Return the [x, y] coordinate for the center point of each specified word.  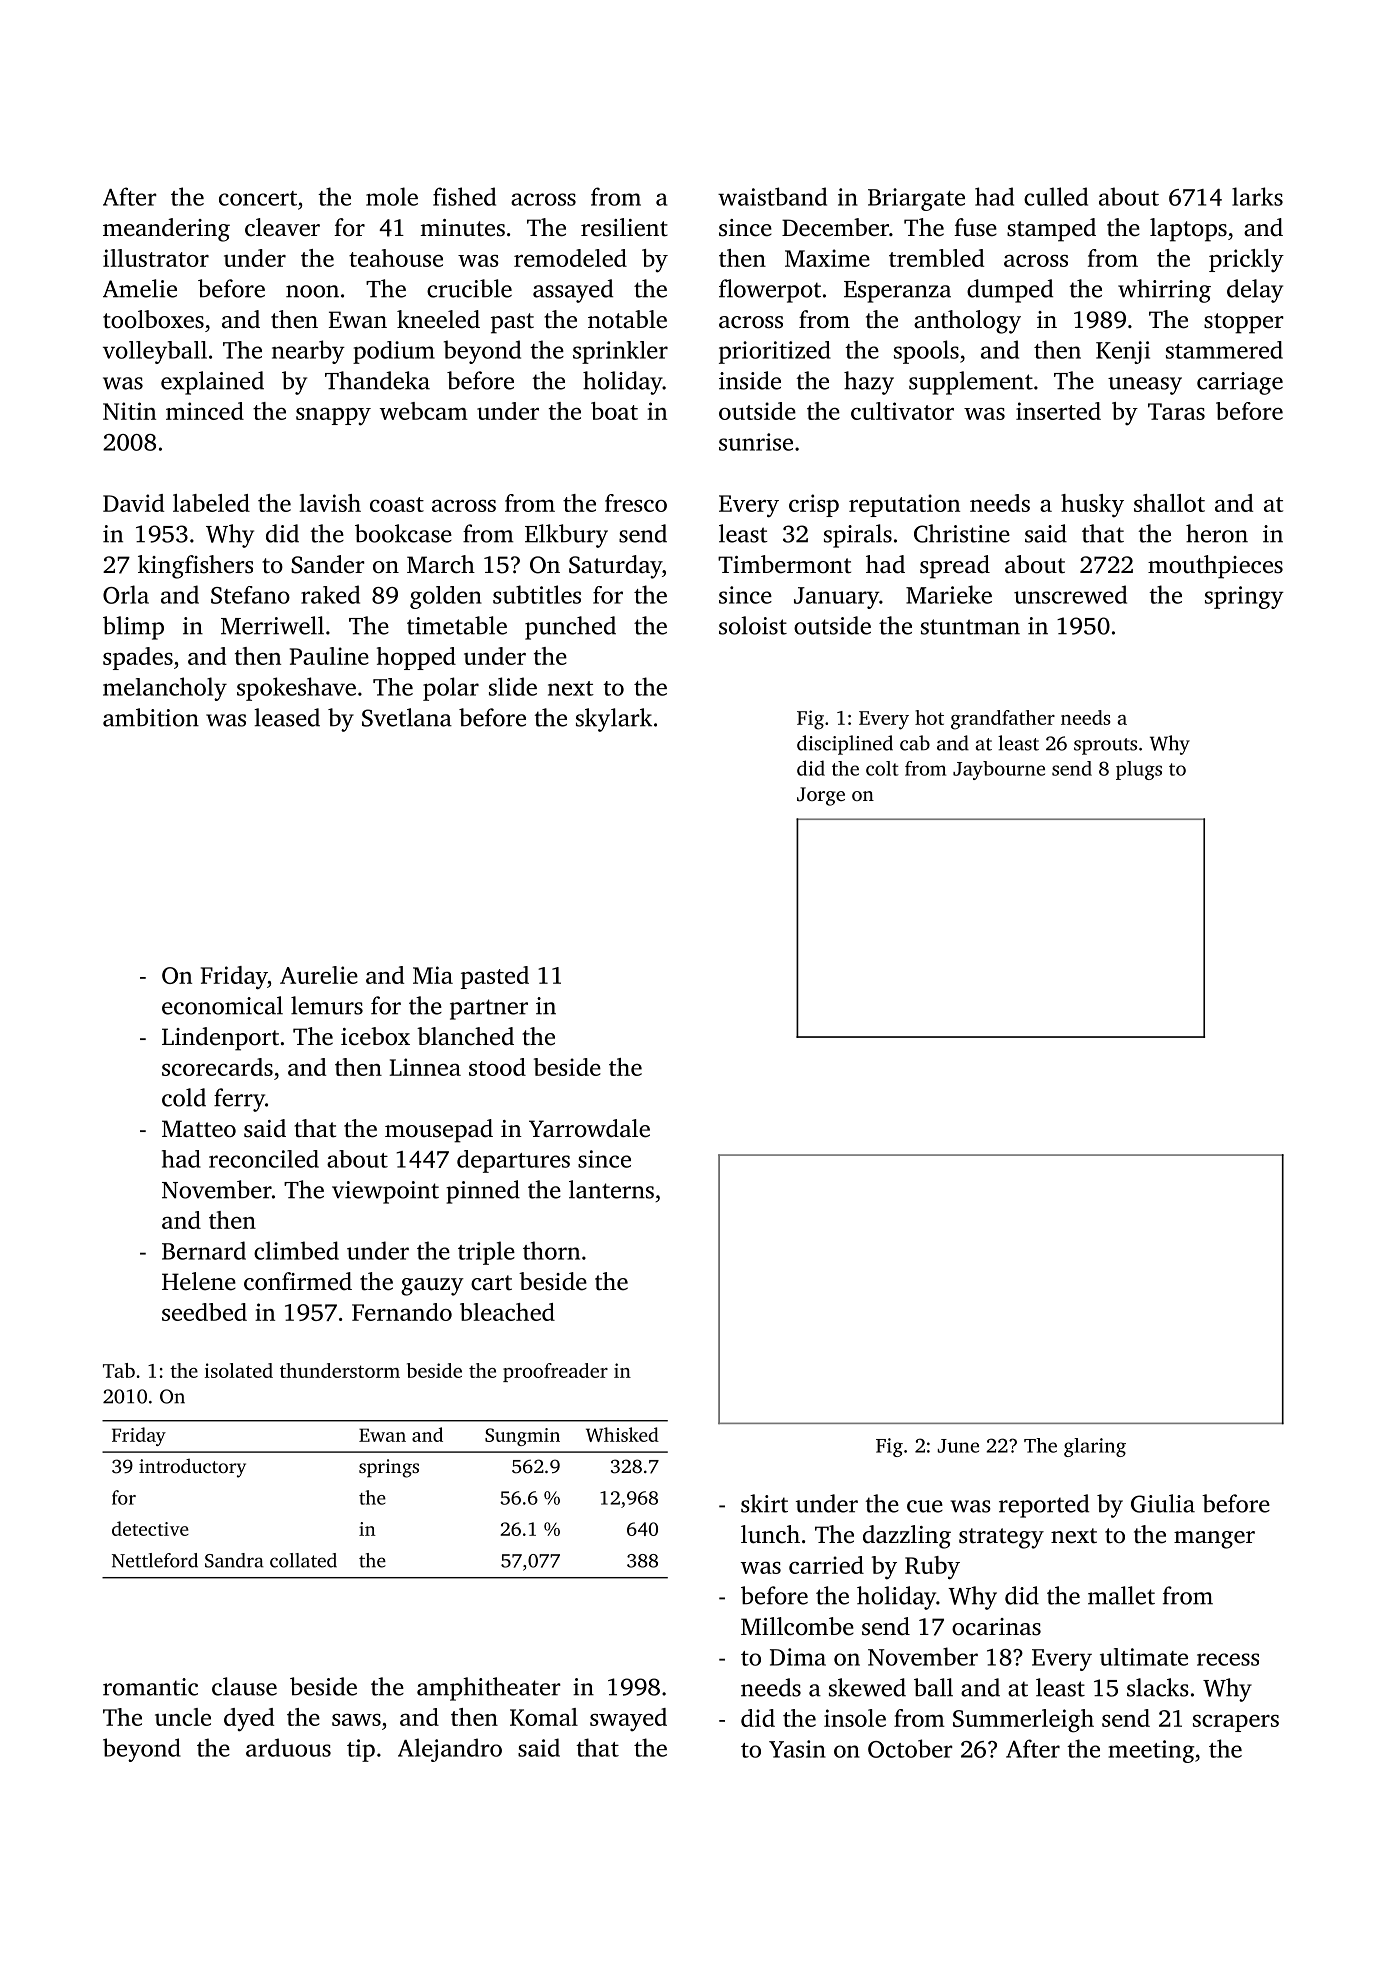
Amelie [140, 288]
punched [570, 628]
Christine [962, 533]
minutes [462, 228]
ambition [151, 717]
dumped [1010, 291]
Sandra [234, 1560]
